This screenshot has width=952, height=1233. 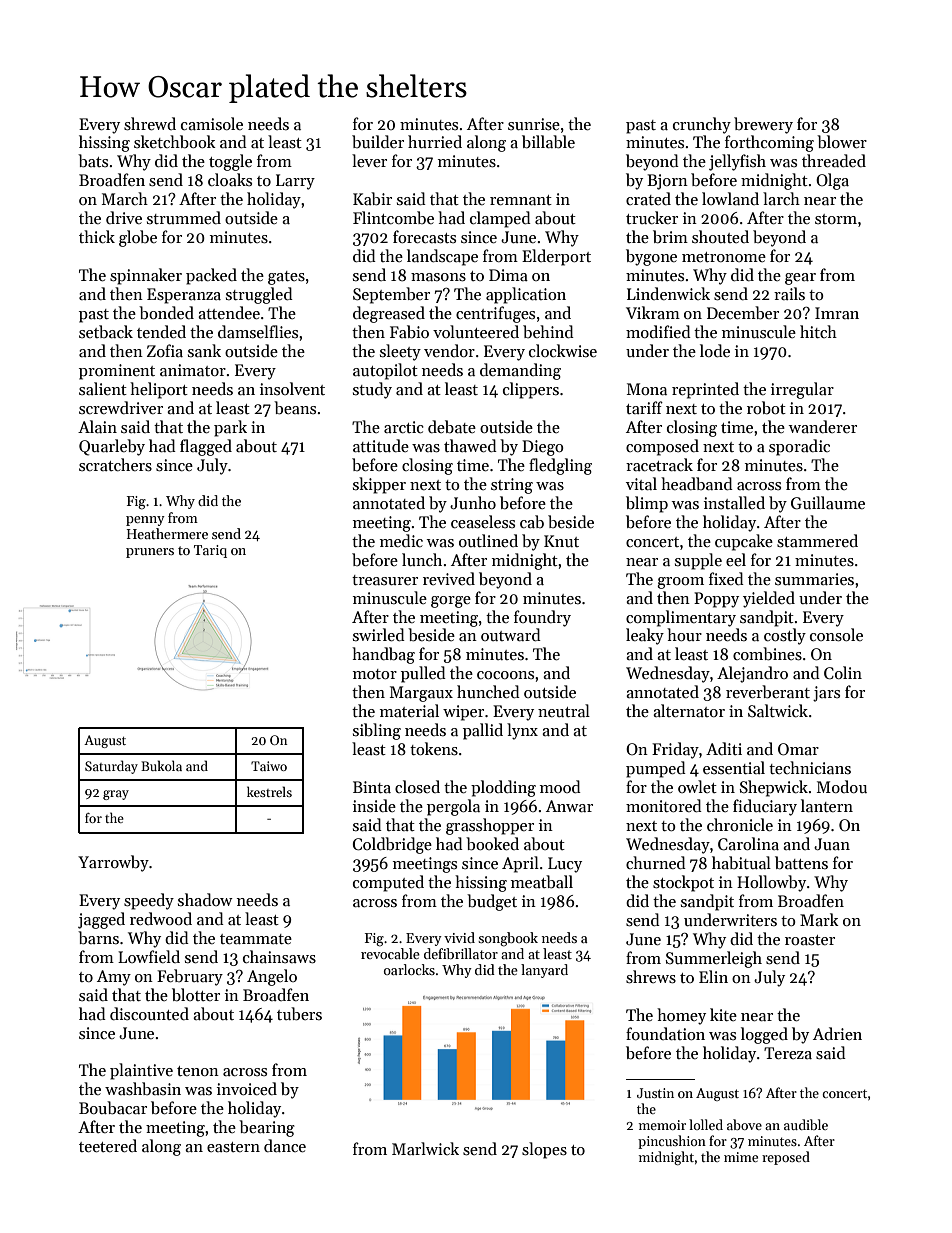 What do you see at coordinates (836, 219) in the screenshot?
I see `storm` at bounding box center [836, 219].
